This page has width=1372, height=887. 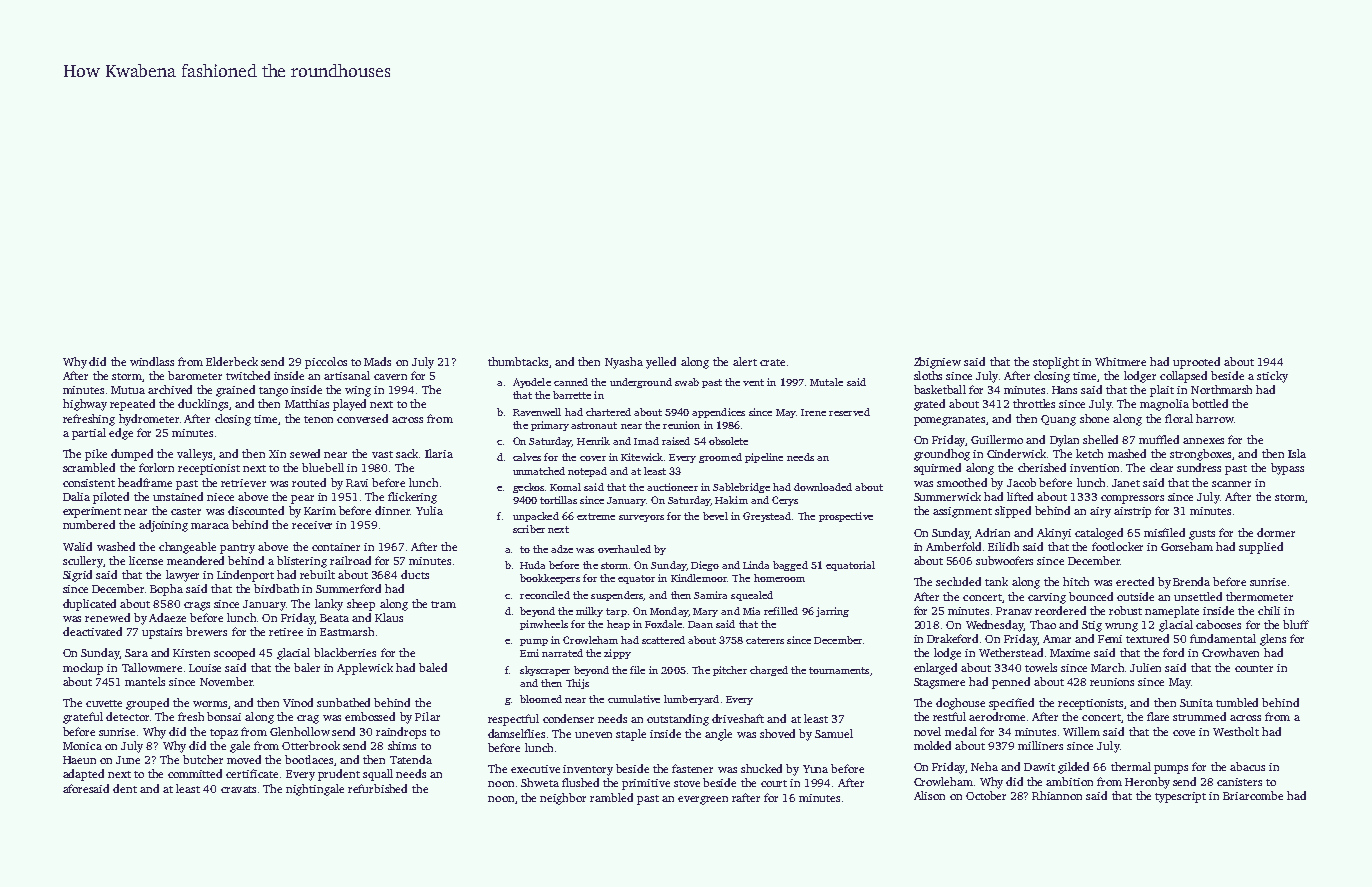 What do you see at coordinates (563, 799) in the page?
I see `neighbor` at bounding box center [563, 799].
